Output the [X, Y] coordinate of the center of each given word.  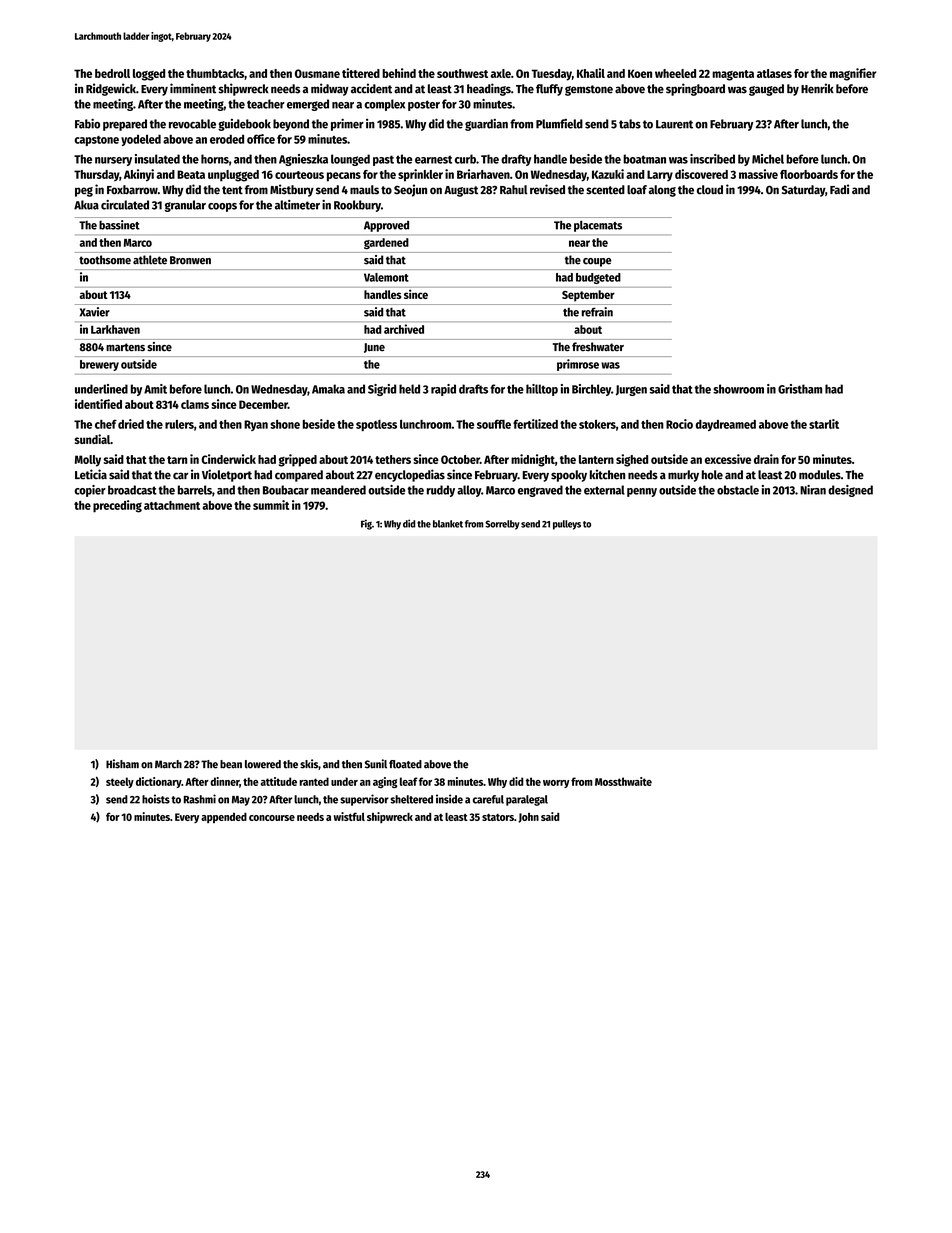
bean [231, 764]
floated [405, 764]
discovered [701, 174]
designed [850, 491]
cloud [710, 190]
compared [299, 476]
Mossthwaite [623, 781]
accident [371, 88]
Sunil [376, 764]
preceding [117, 506]
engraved [540, 491]
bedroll [112, 73]
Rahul [514, 190]
